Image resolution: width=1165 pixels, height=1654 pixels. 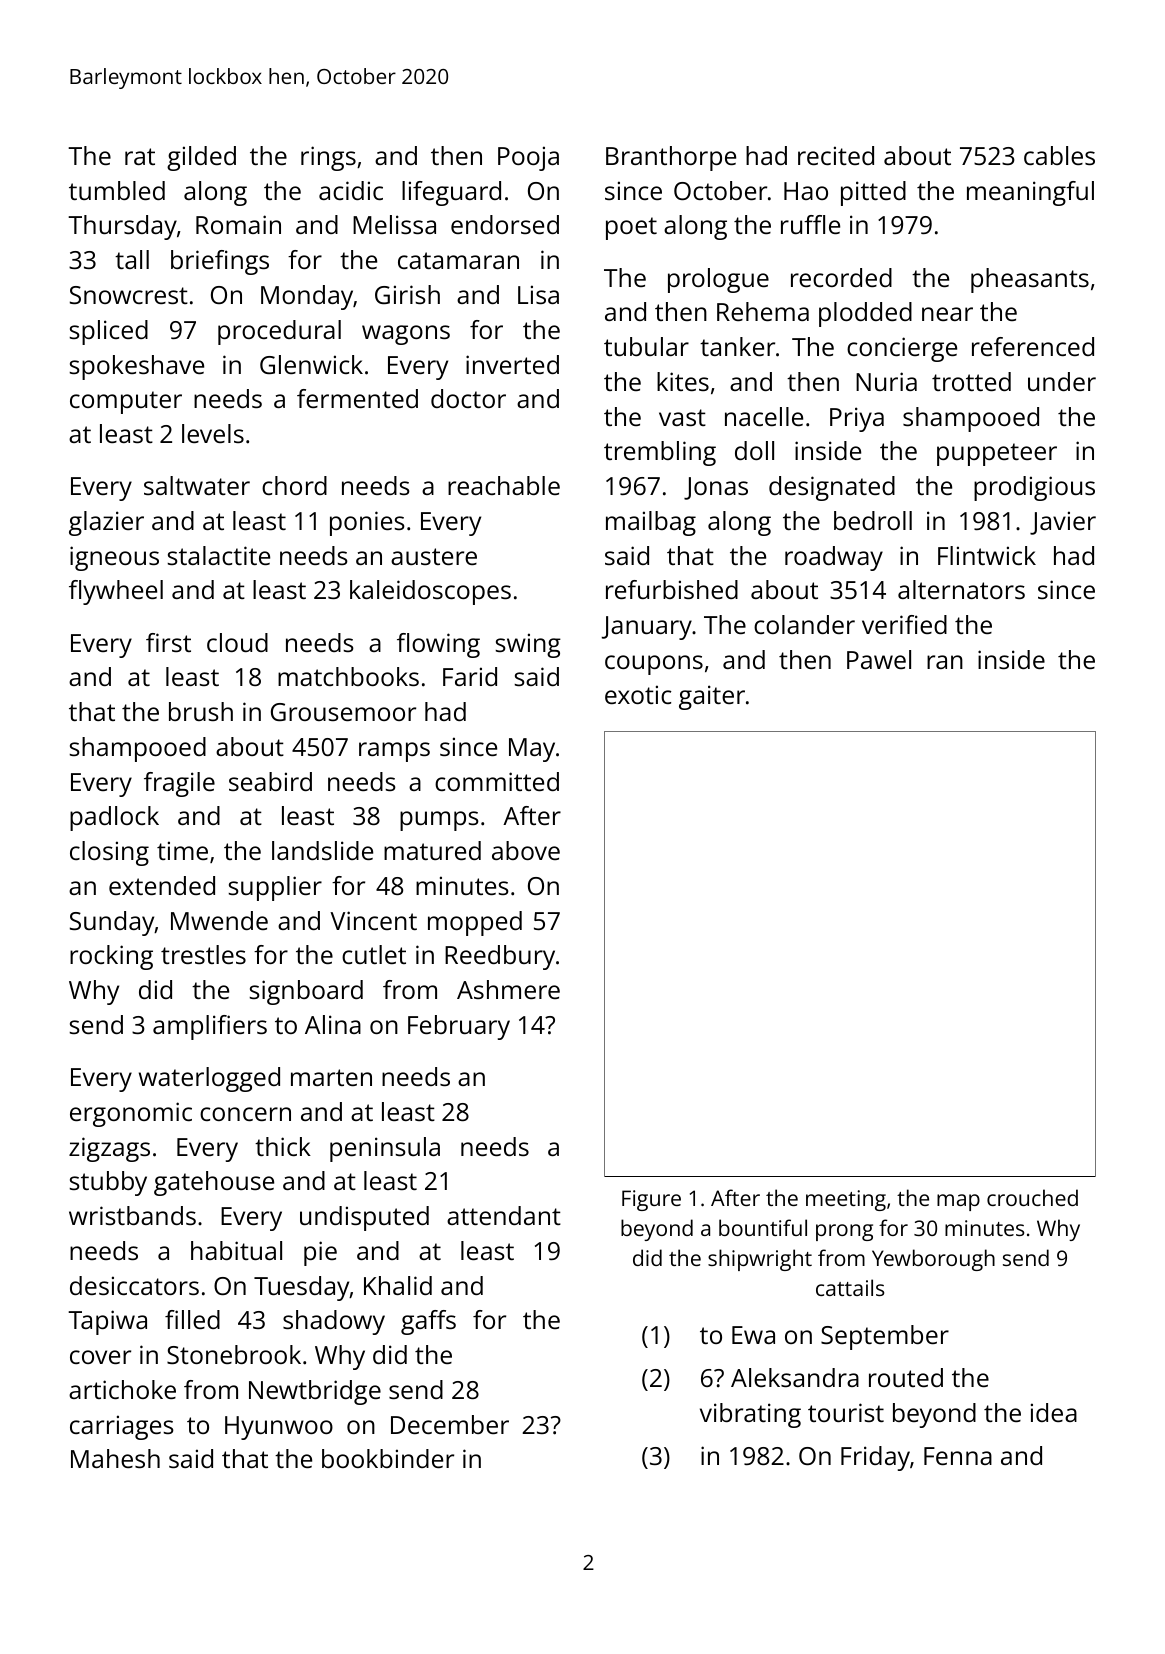 I want to click on bookbinder, so click(x=388, y=1458).
